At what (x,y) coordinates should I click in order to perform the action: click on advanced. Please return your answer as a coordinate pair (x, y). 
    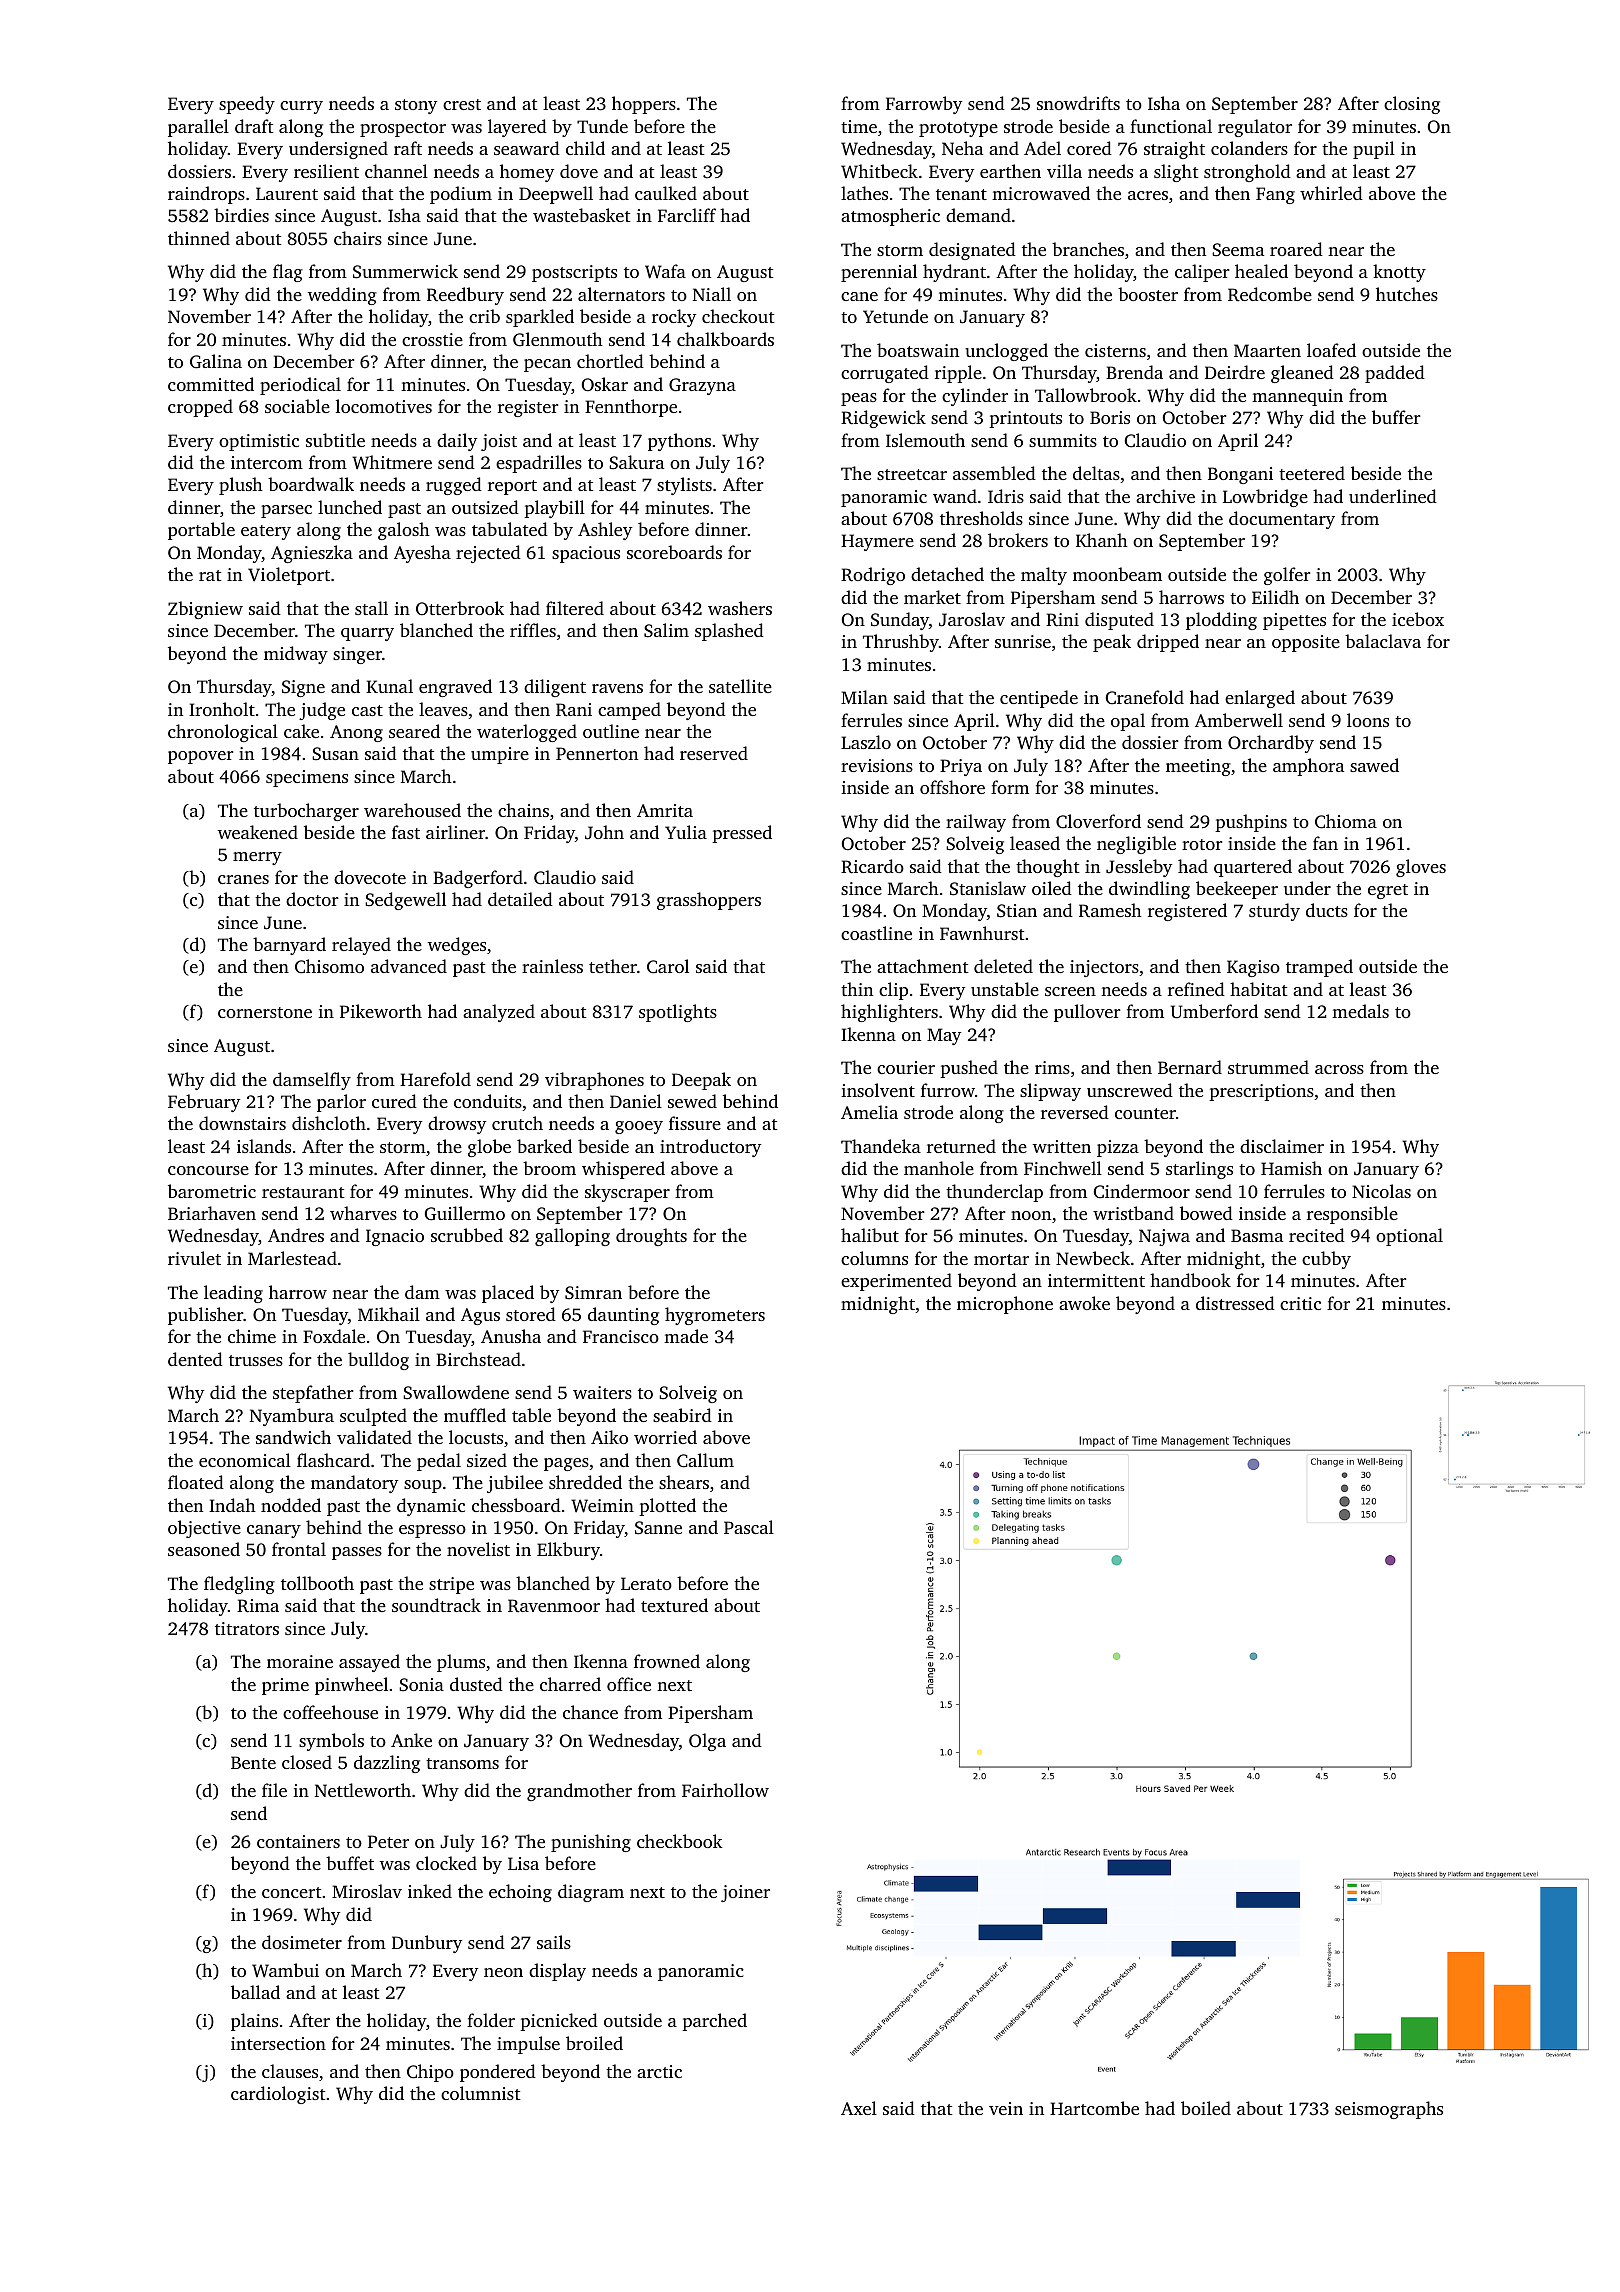
    Looking at the image, I should click on (409, 966).
